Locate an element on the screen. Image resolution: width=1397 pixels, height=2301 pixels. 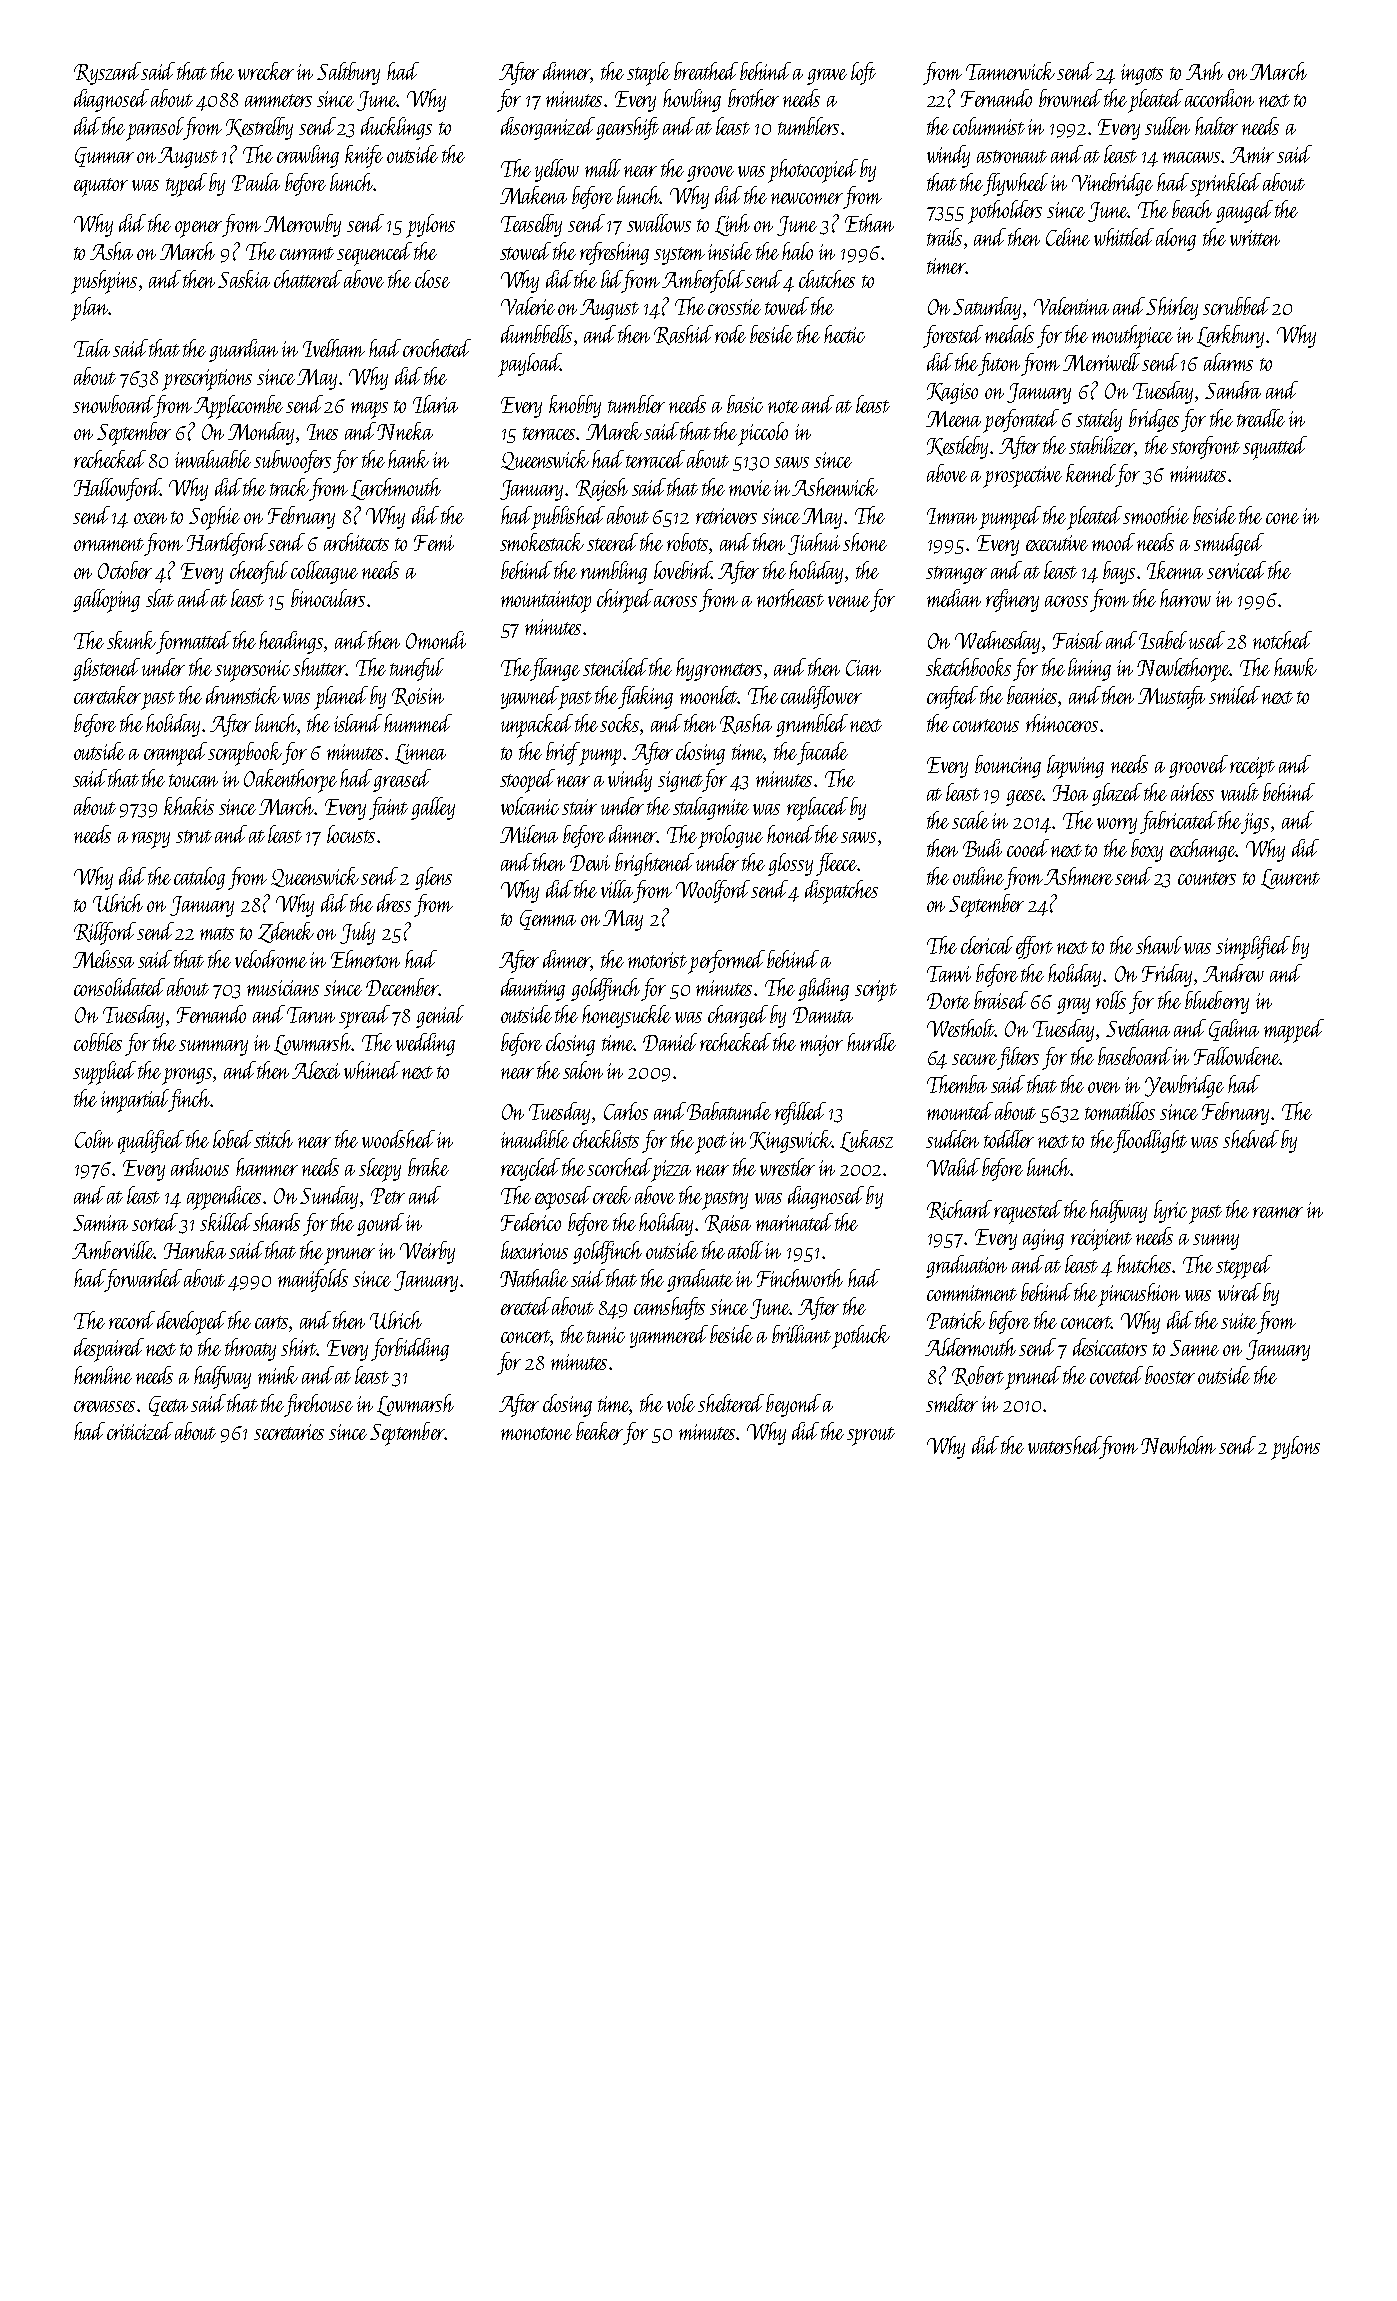
supersonic is located at coordinates (252, 671).
